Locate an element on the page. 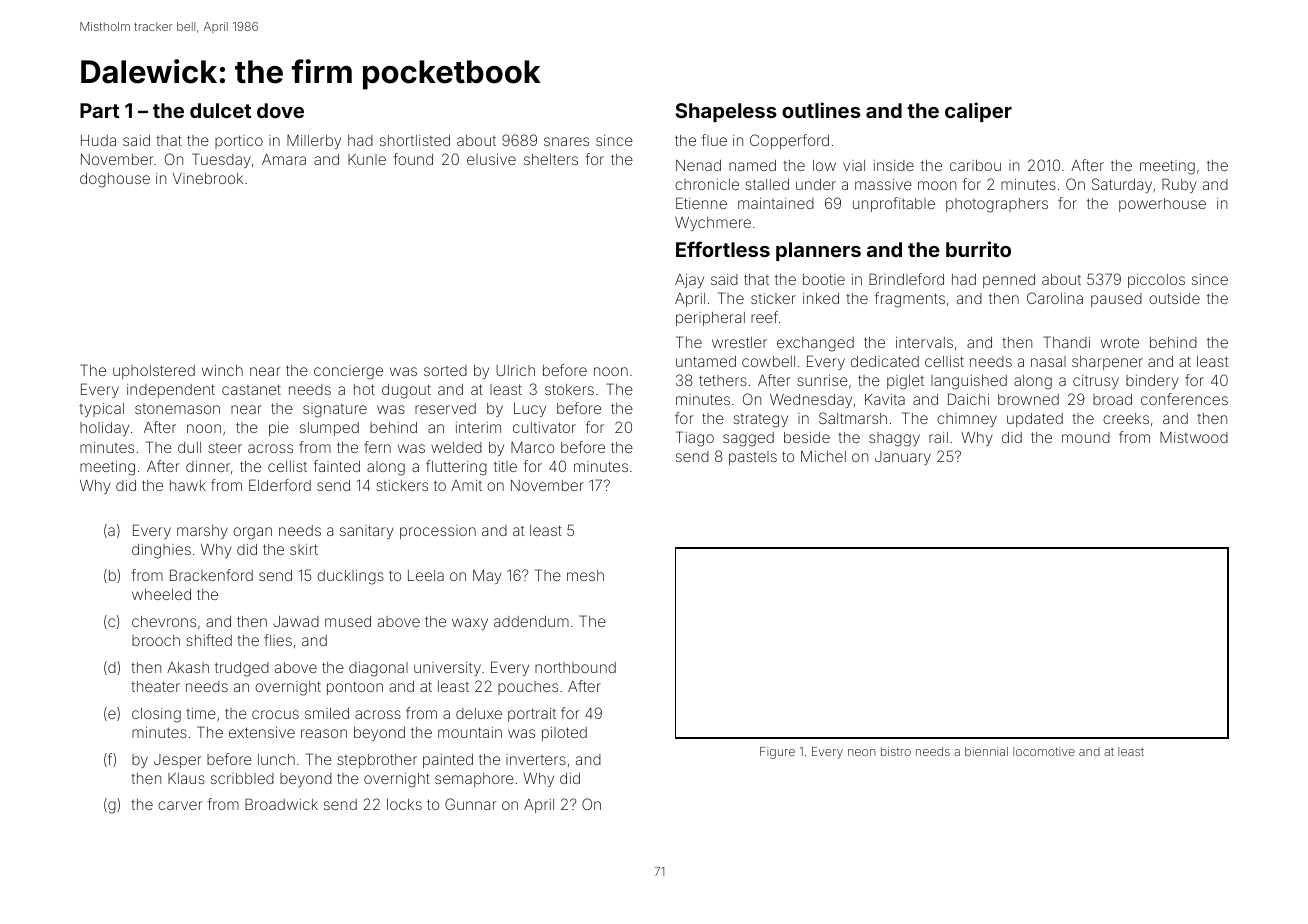 The width and height of the page is (1308, 924). upholstered is located at coordinates (154, 372).
